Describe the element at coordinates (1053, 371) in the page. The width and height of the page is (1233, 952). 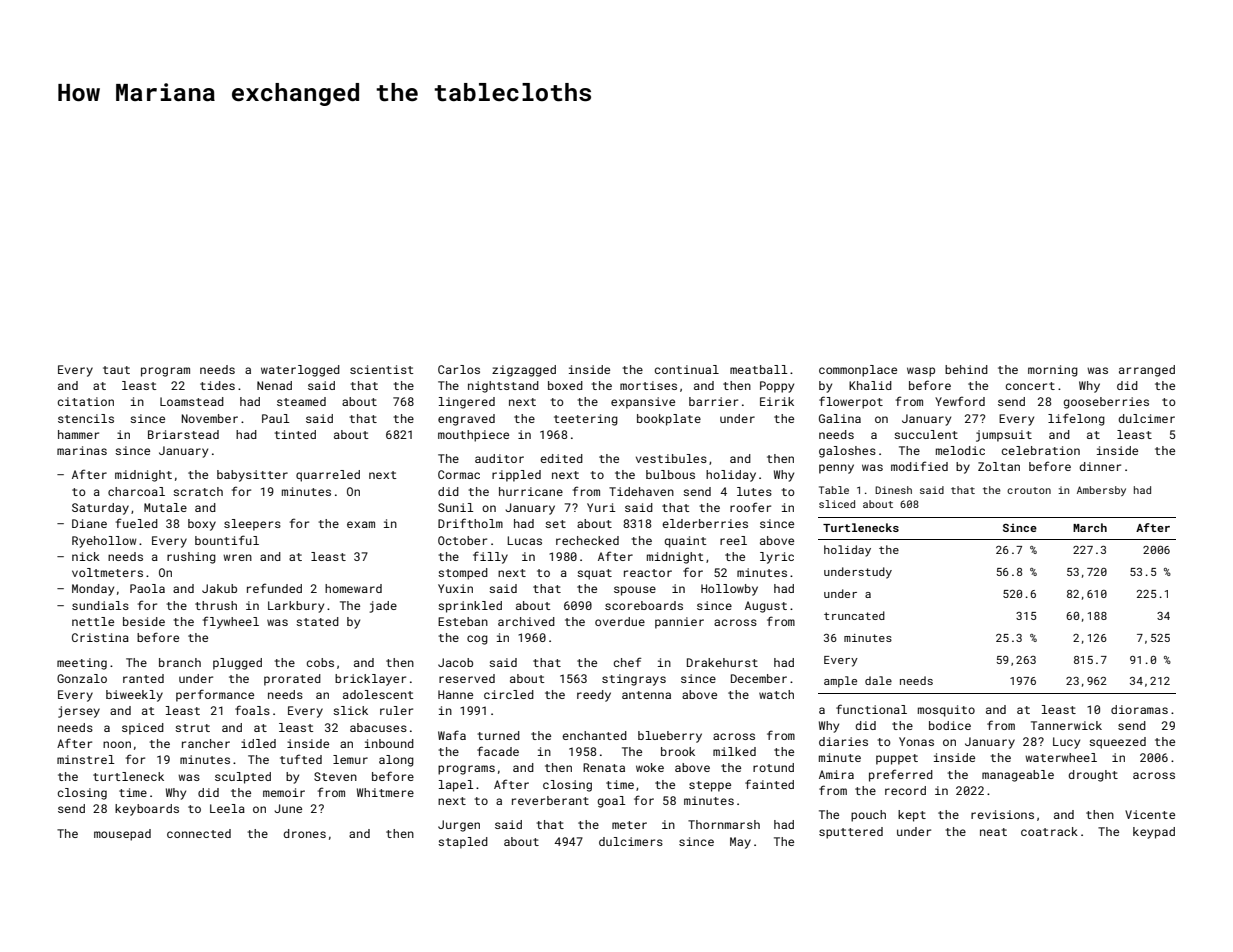
I see `morning` at that location.
